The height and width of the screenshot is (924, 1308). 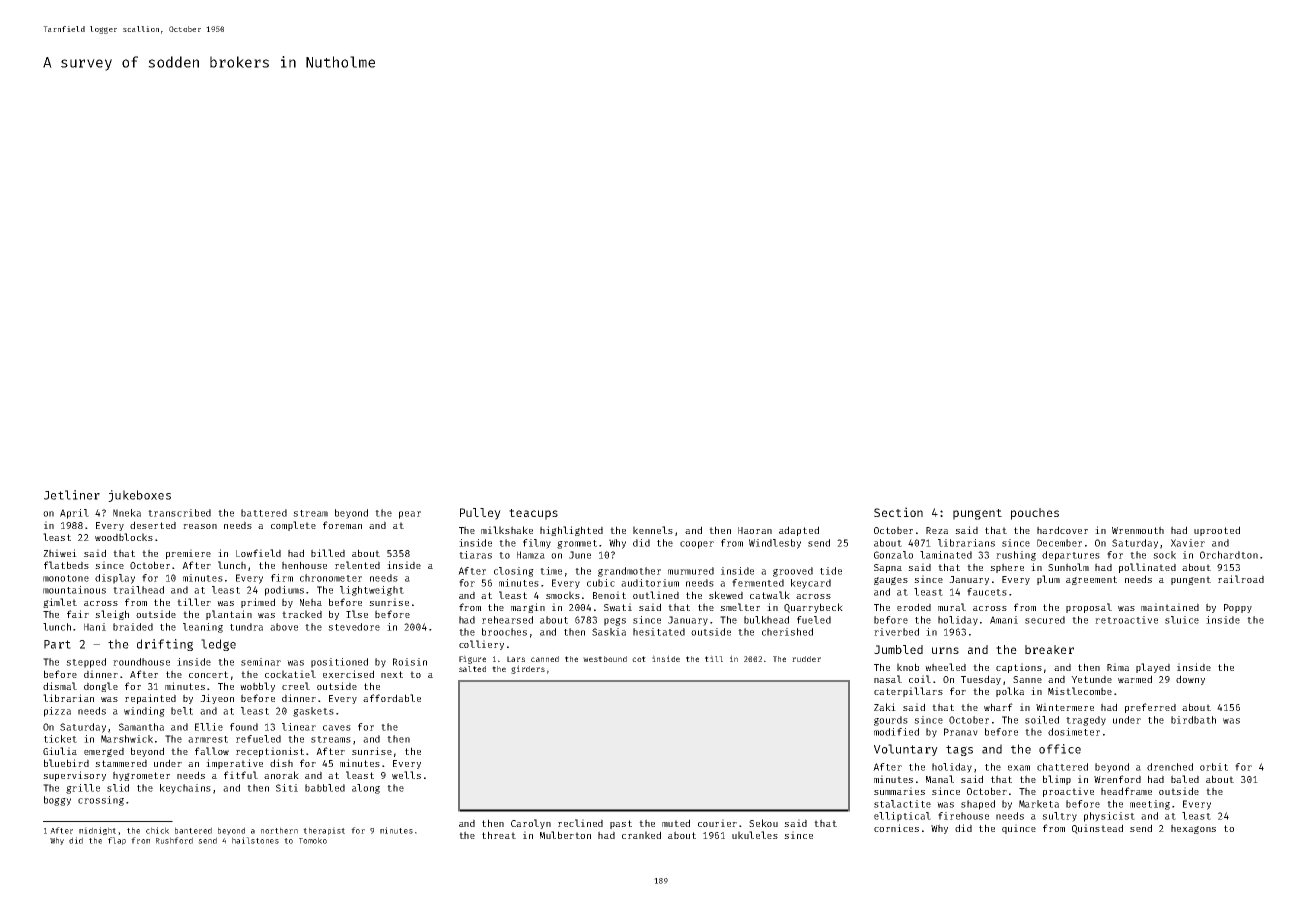 What do you see at coordinates (528, 669) in the screenshot?
I see `girders` at bounding box center [528, 669].
